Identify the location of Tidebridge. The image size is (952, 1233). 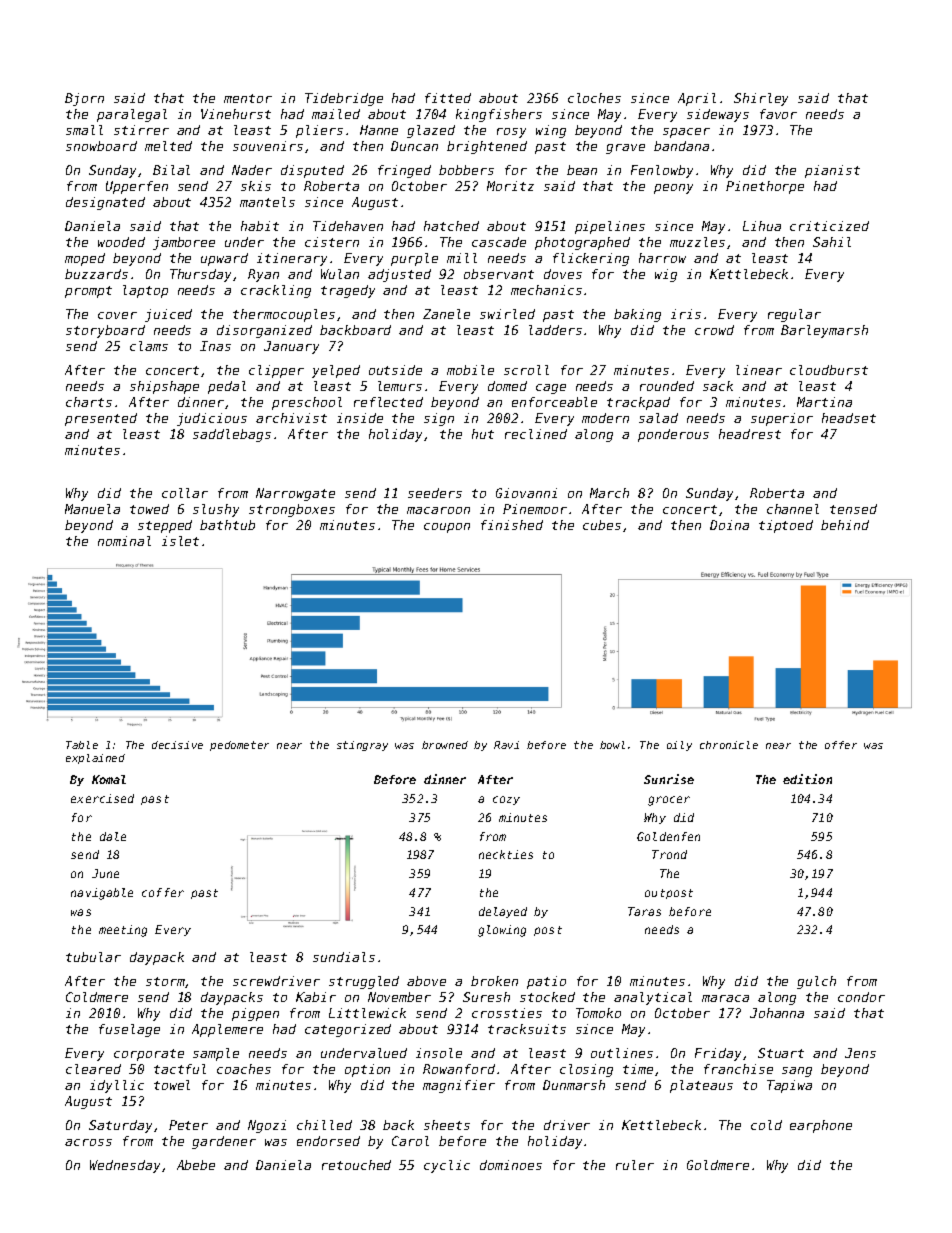
(344, 99).
